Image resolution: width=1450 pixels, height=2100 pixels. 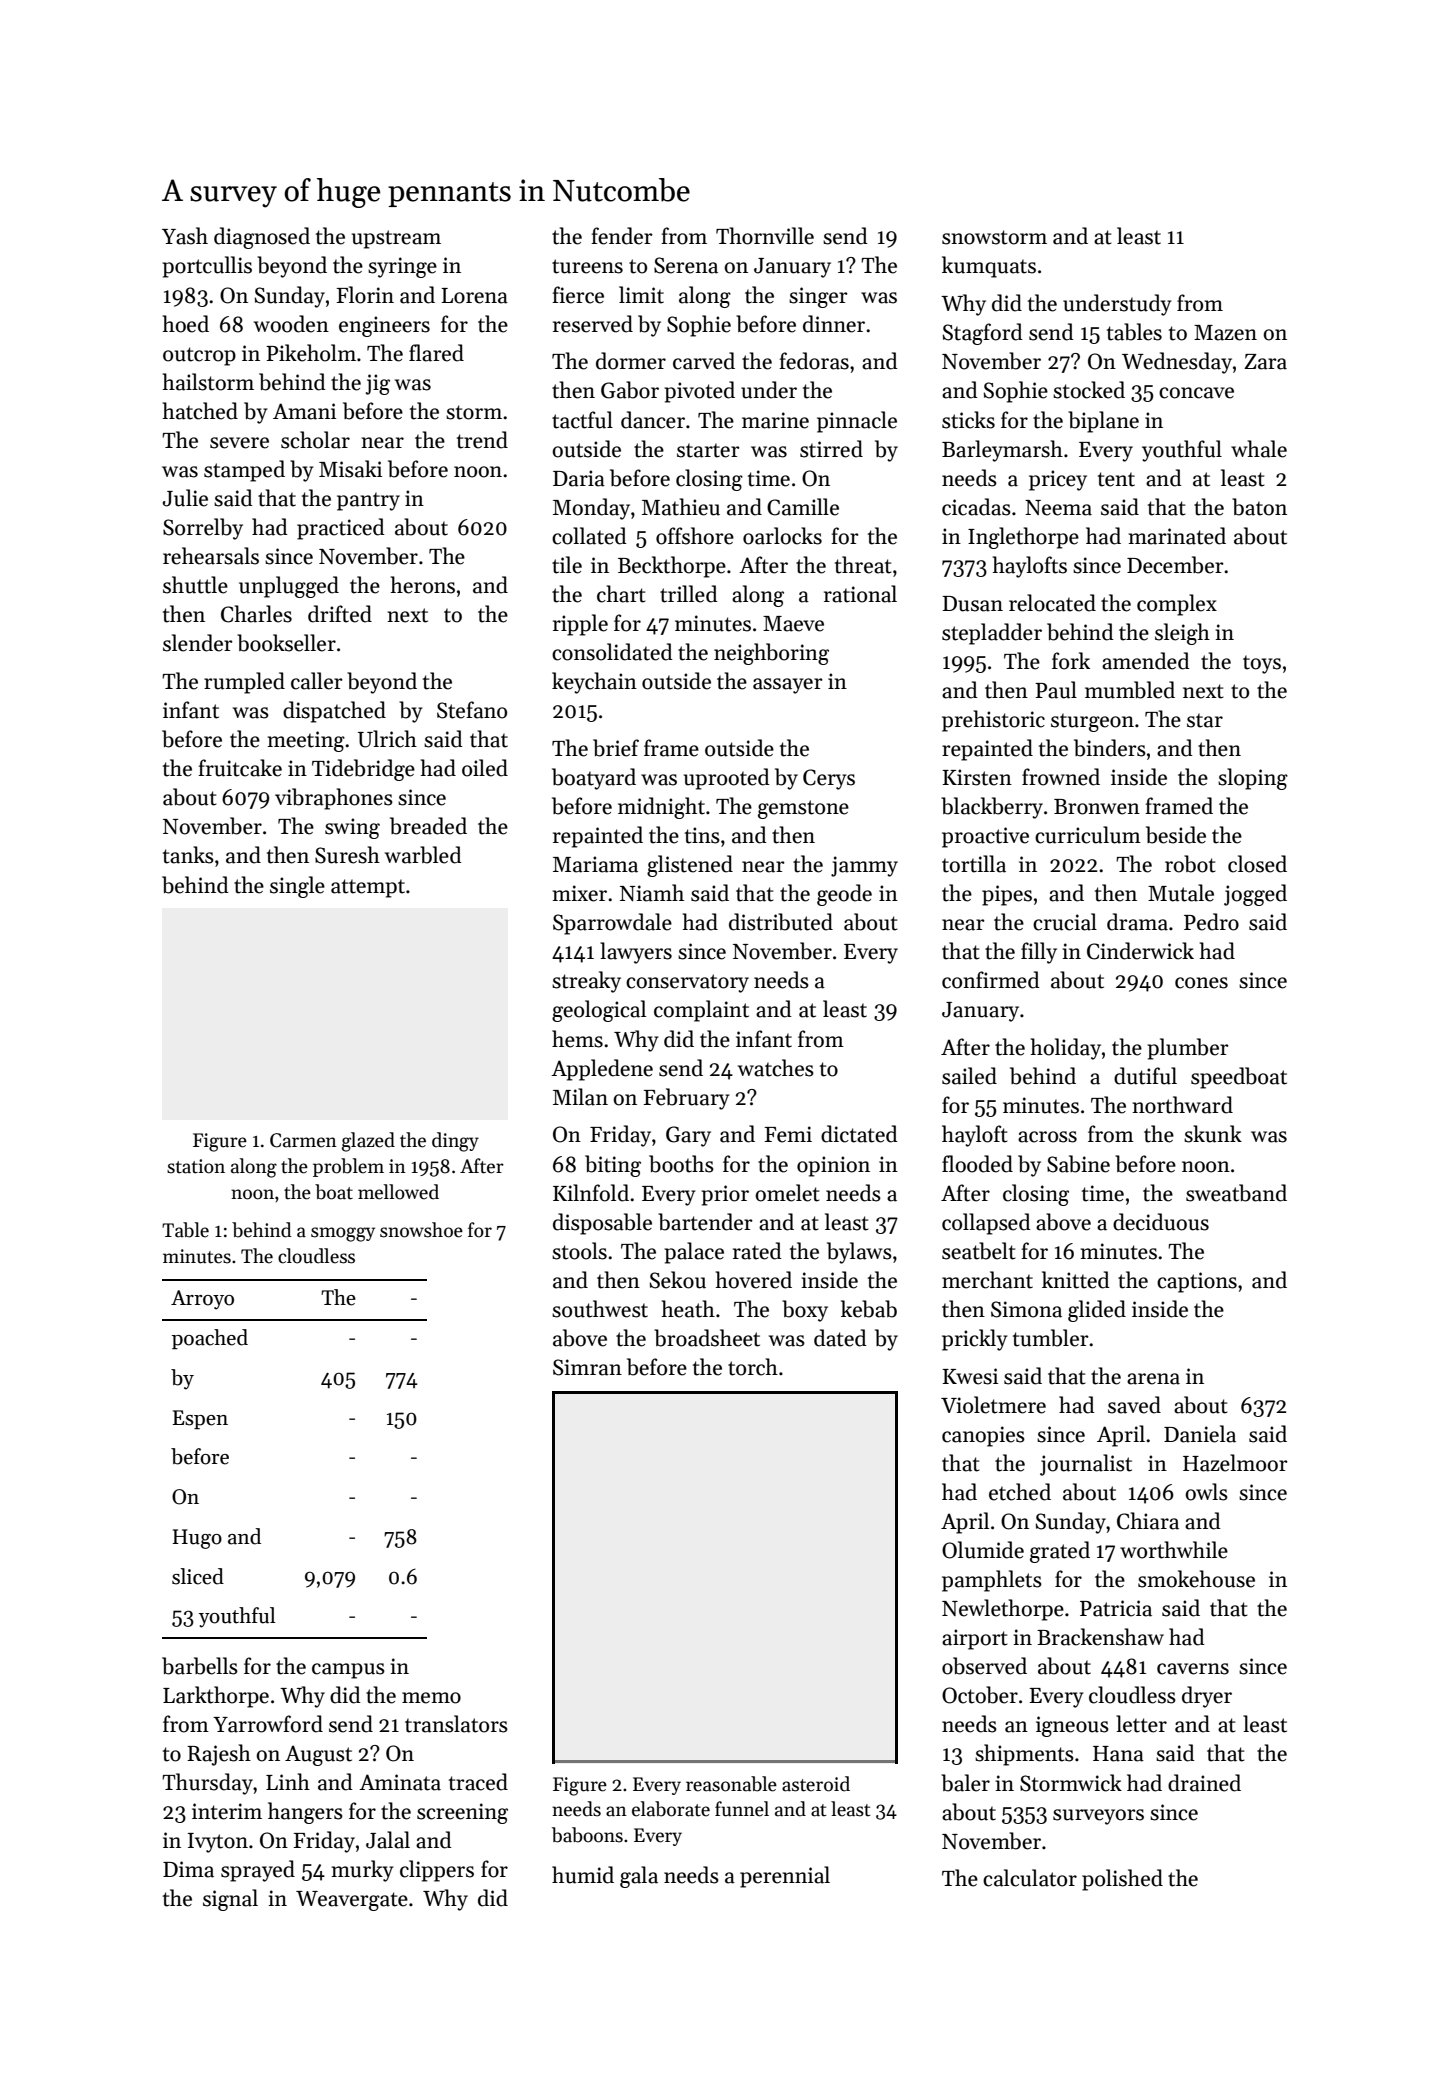 What do you see at coordinates (989, 267) in the screenshot?
I see `kumquats` at bounding box center [989, 267].
